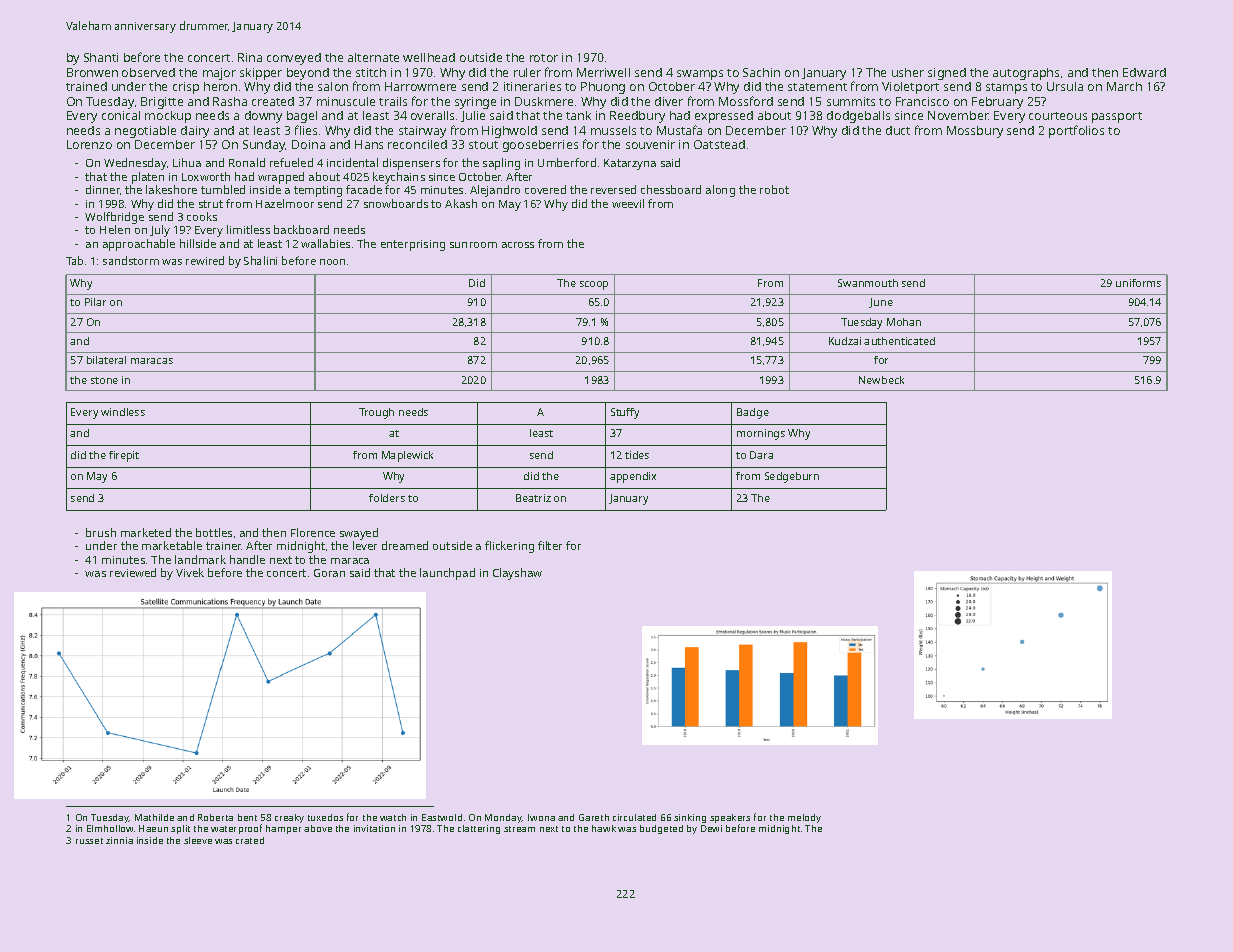 Image resolution: width=1233 pixels, height=952 pixels. What do you see at coordinates (628, 203) in the screenshot?
I see `weevil` at bounding box center [628, 203].
